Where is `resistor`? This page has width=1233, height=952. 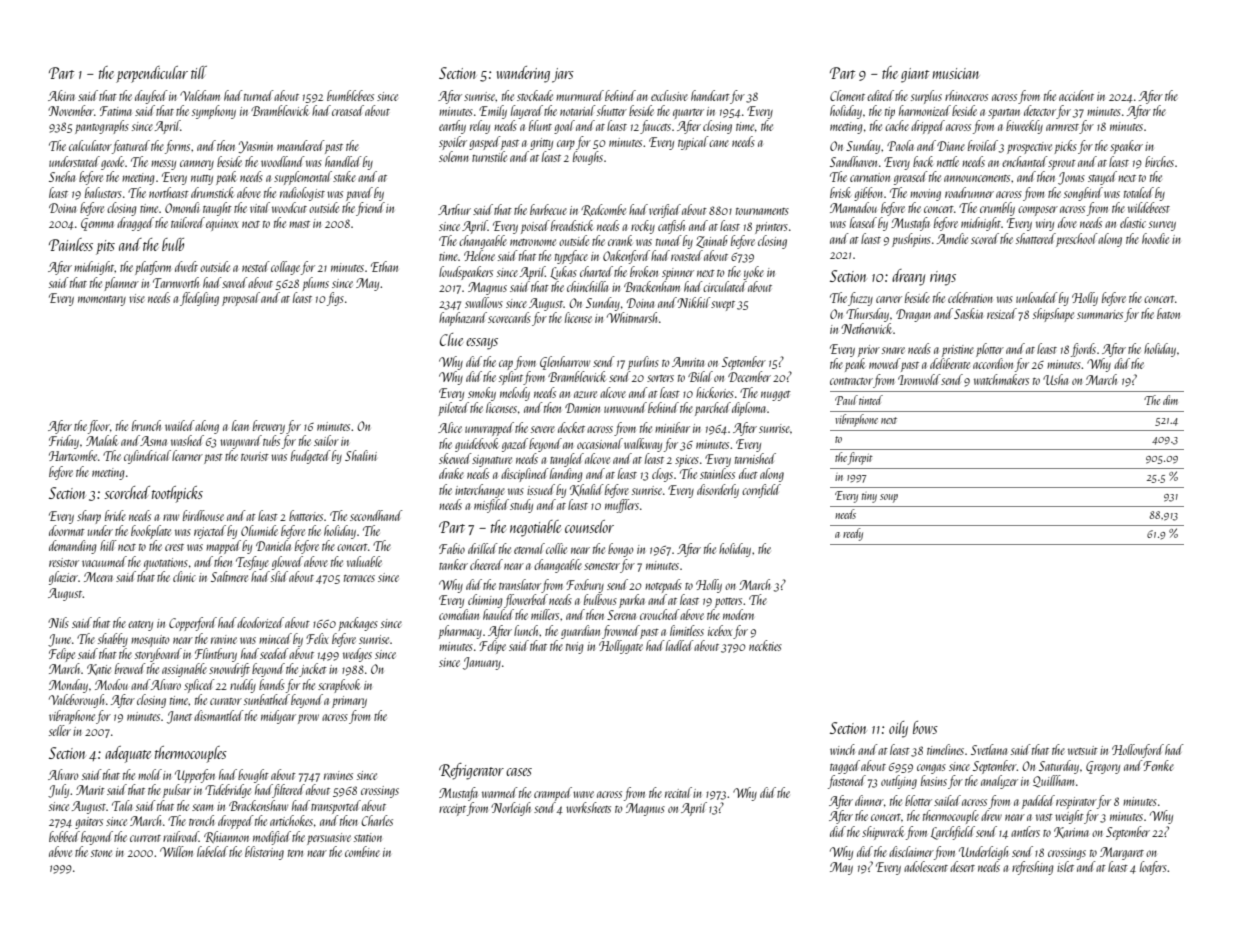 resistor is located at coordinates (64, 562).
